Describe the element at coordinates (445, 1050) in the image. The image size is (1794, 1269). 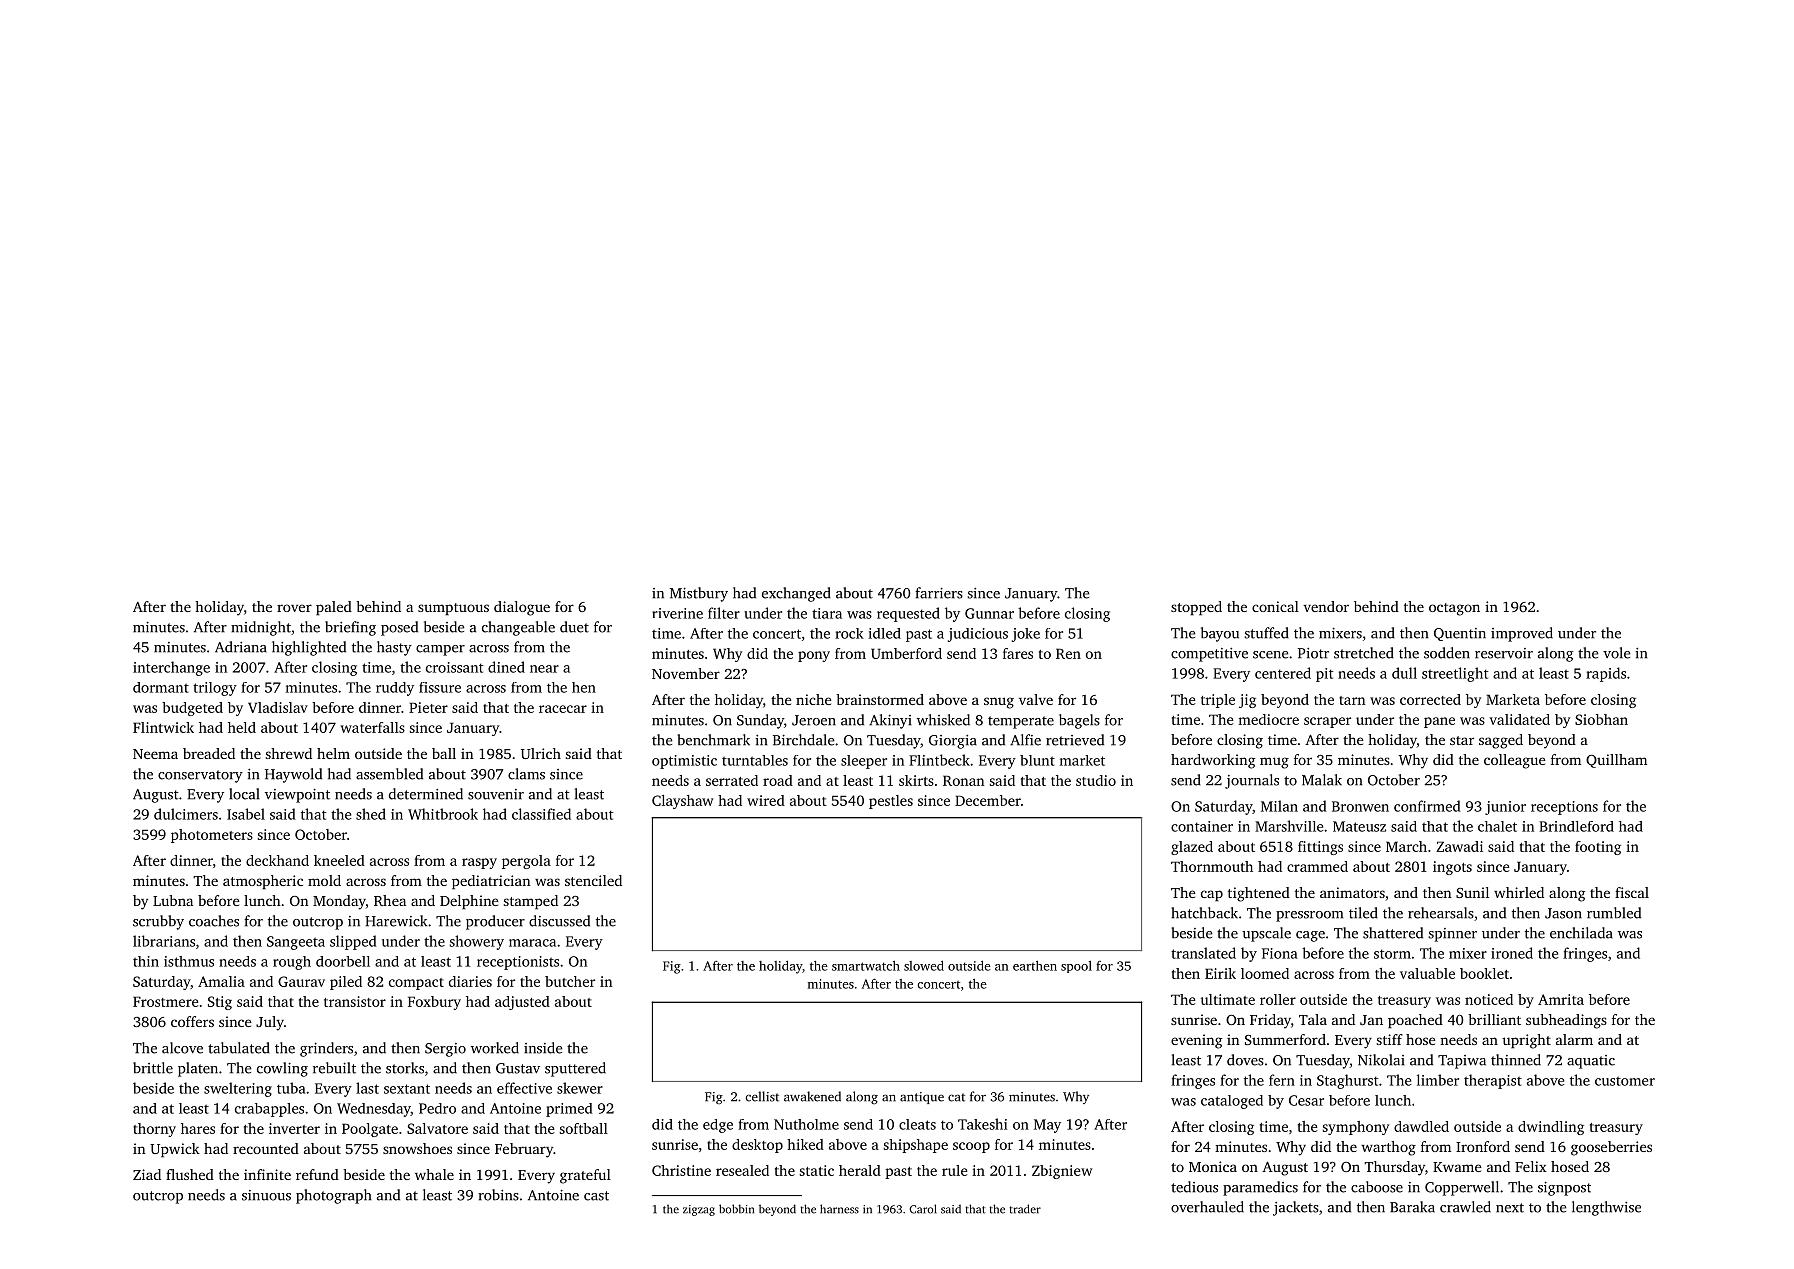
I see `Sergio` at that location.
